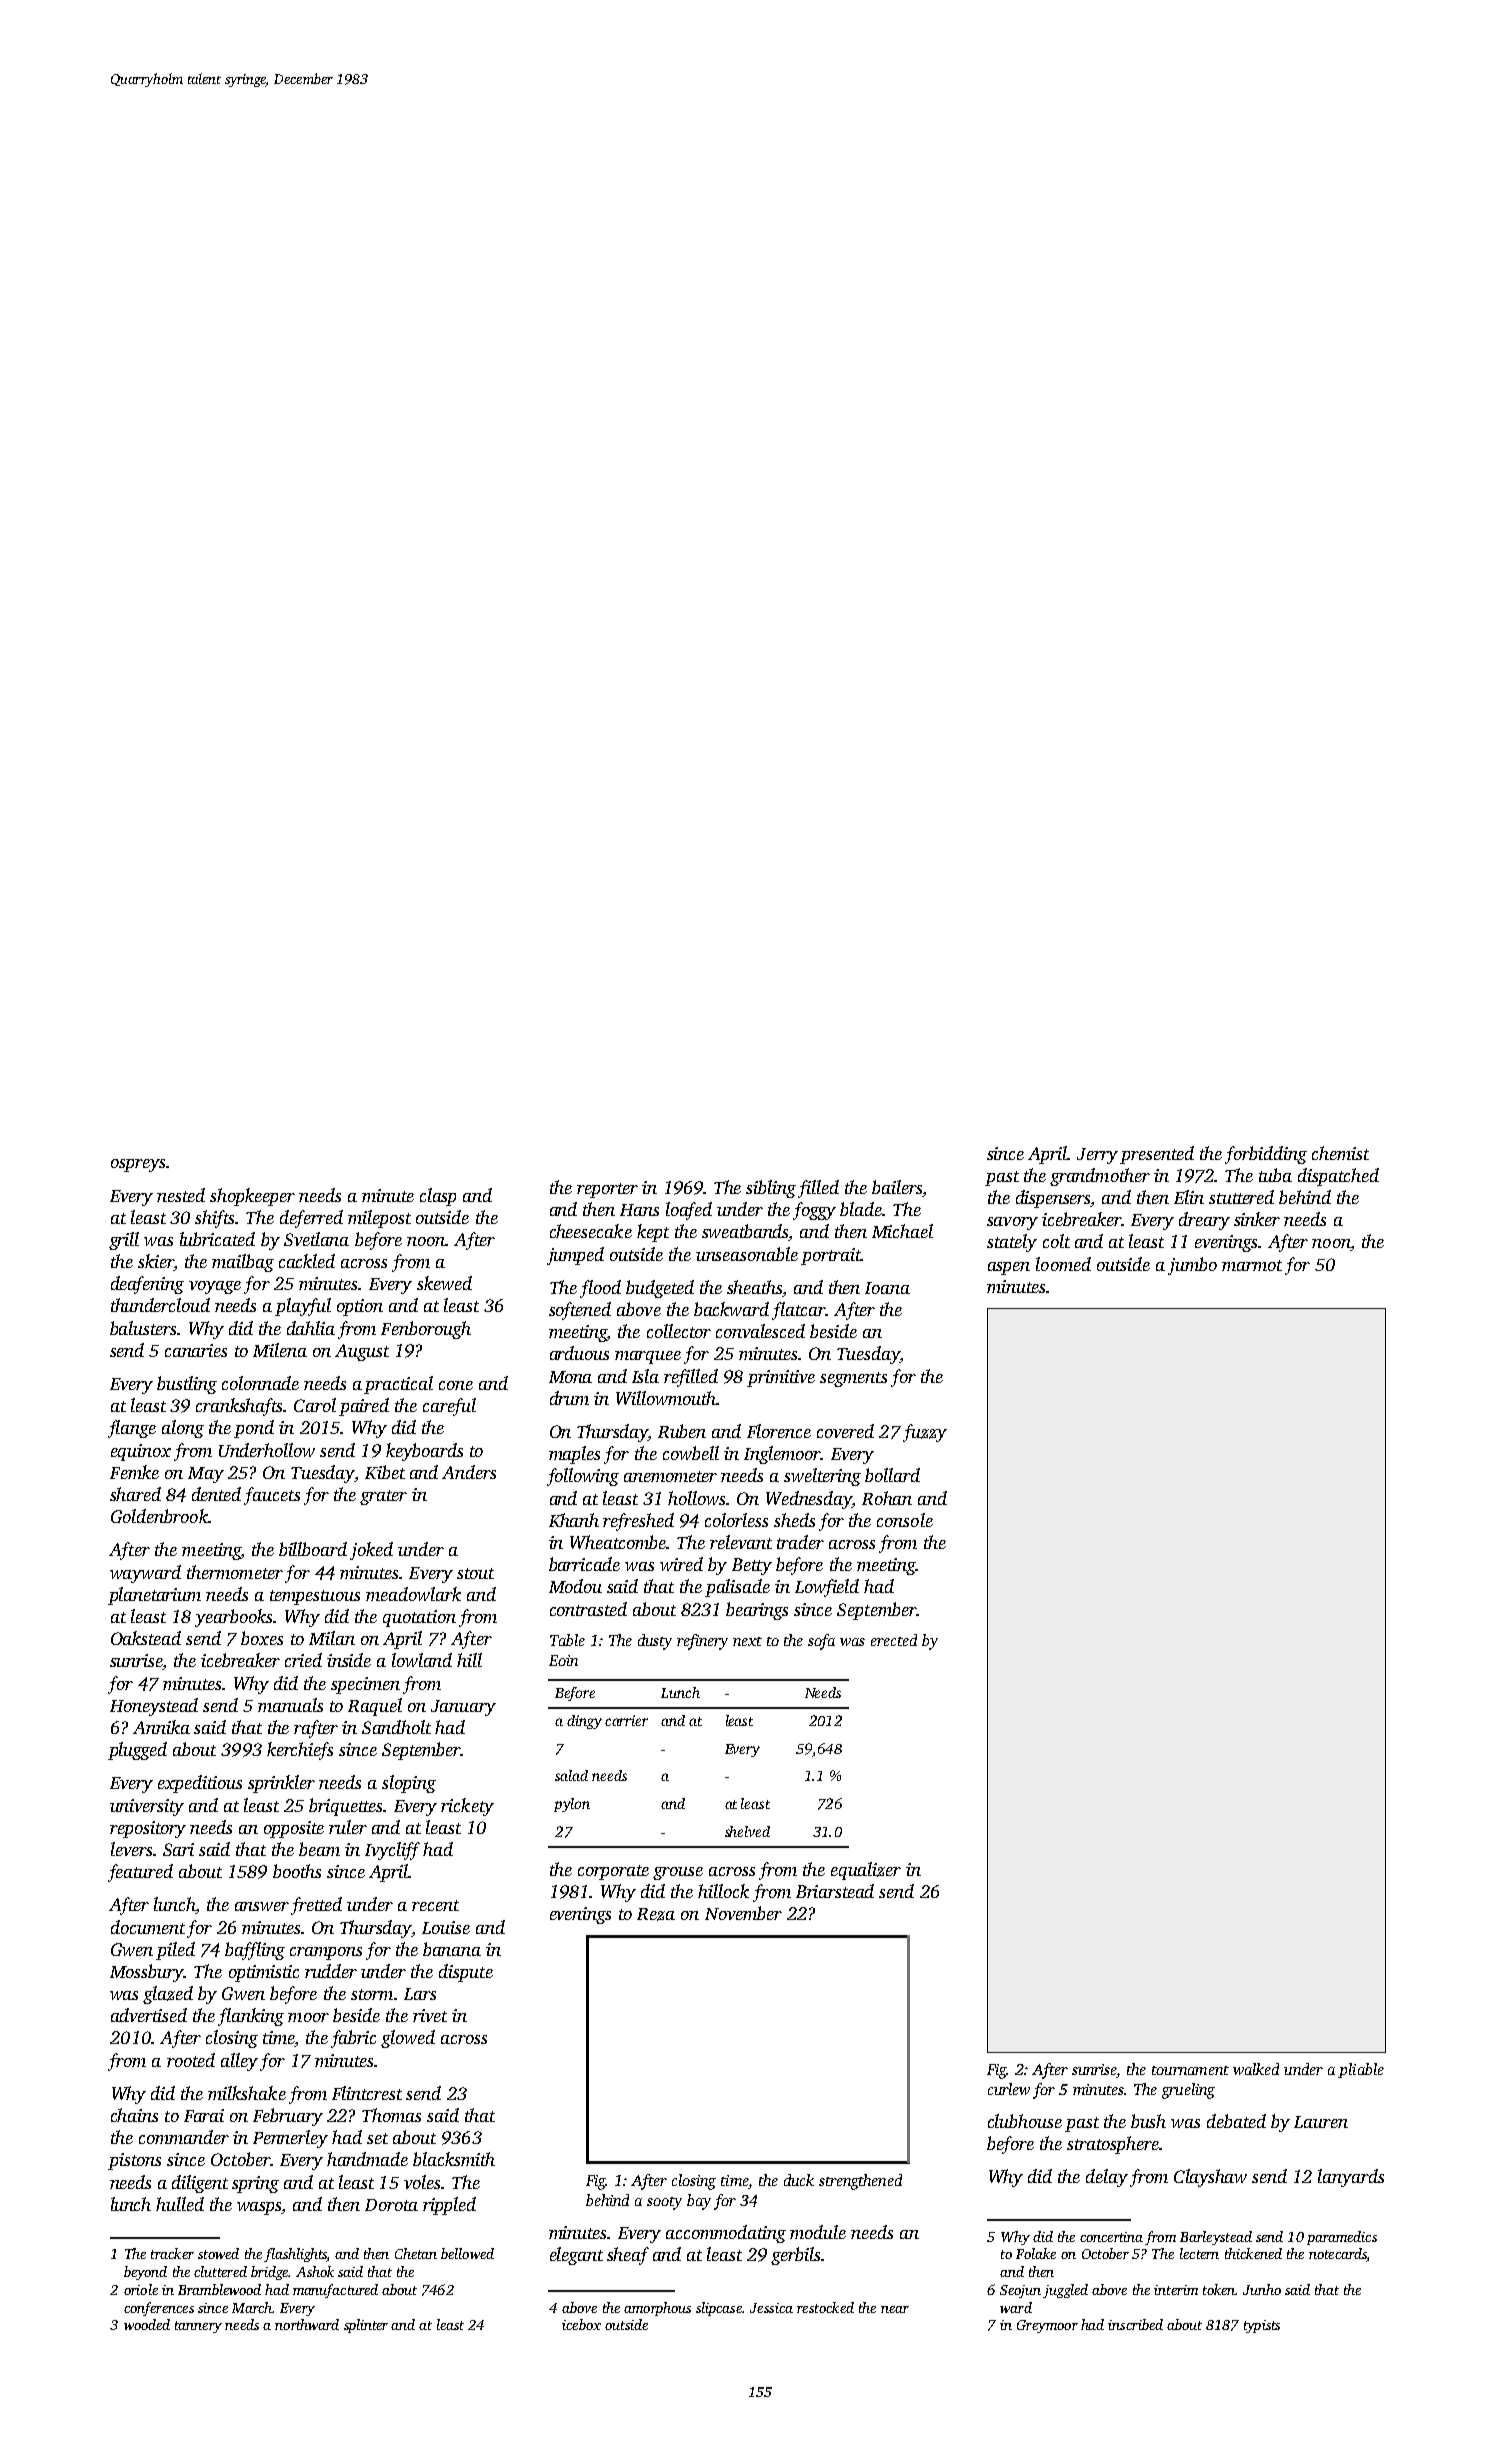 The image size is (1496, 2464). Describe the element at coordinates (866, 1871) in the document. I see `equalizer` at that location.
